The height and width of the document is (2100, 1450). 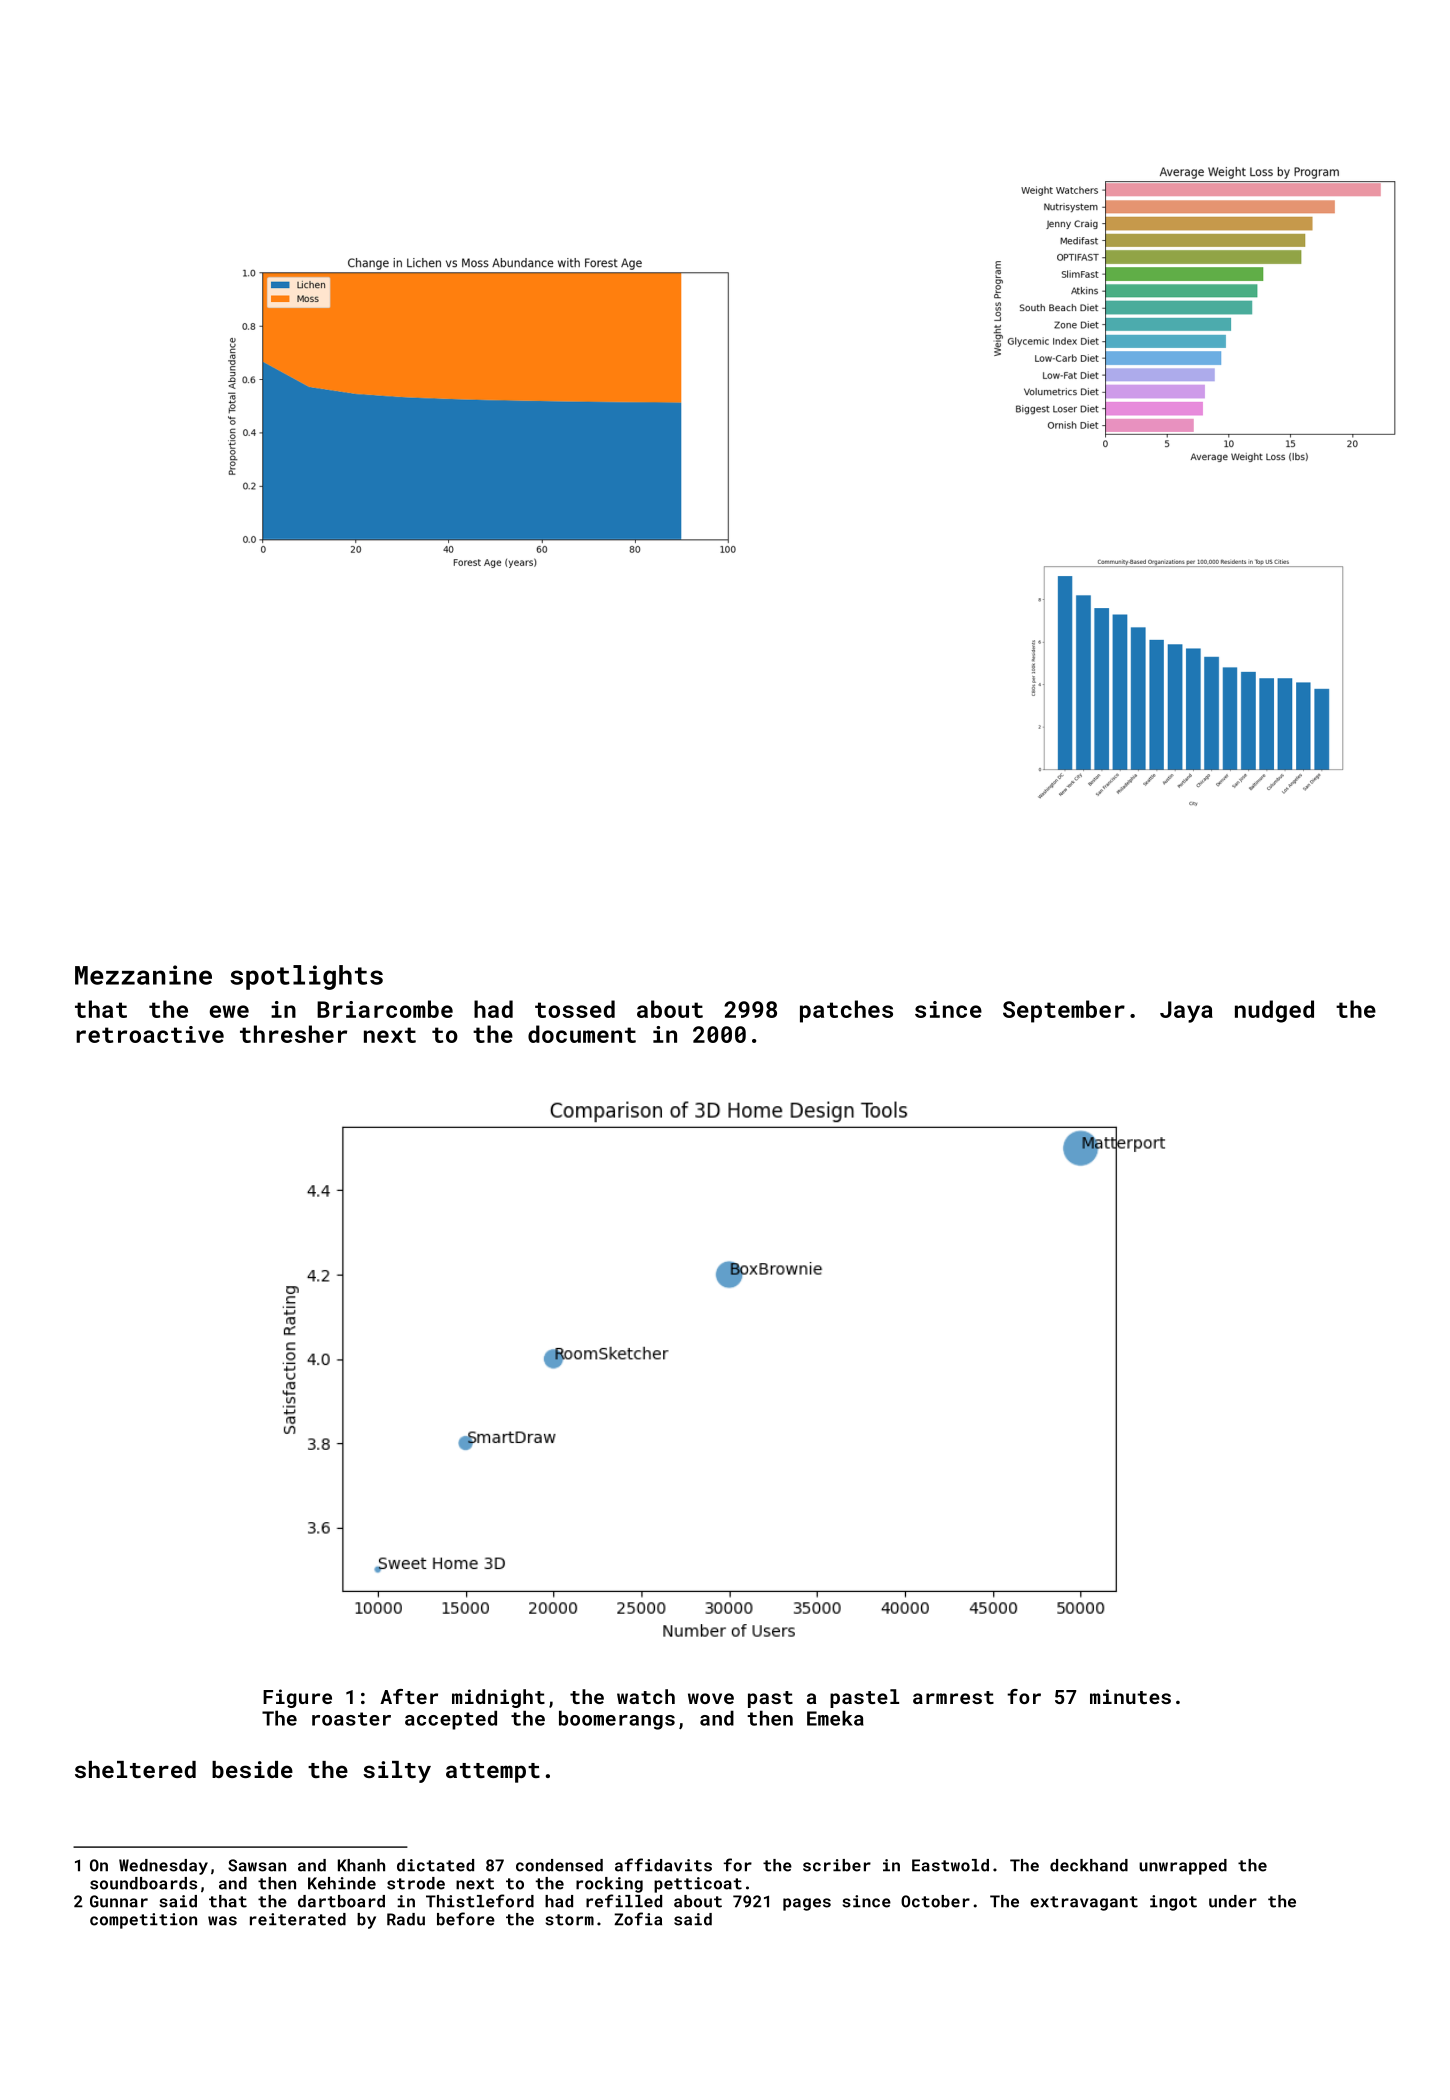 I want to click on wove, so click(x=711, y=1698).
